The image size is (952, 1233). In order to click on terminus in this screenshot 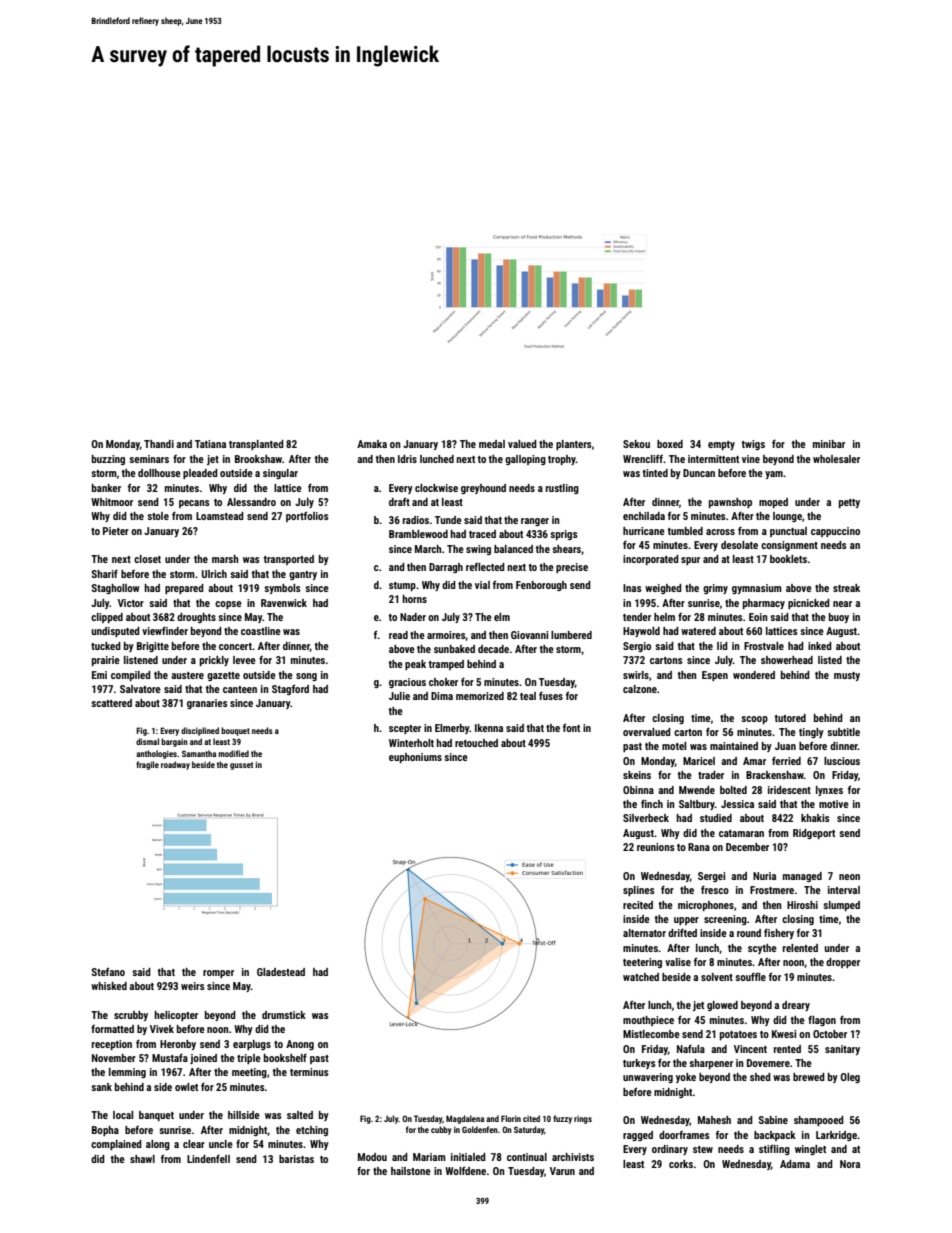, I will do `click(309, 1072)`.
